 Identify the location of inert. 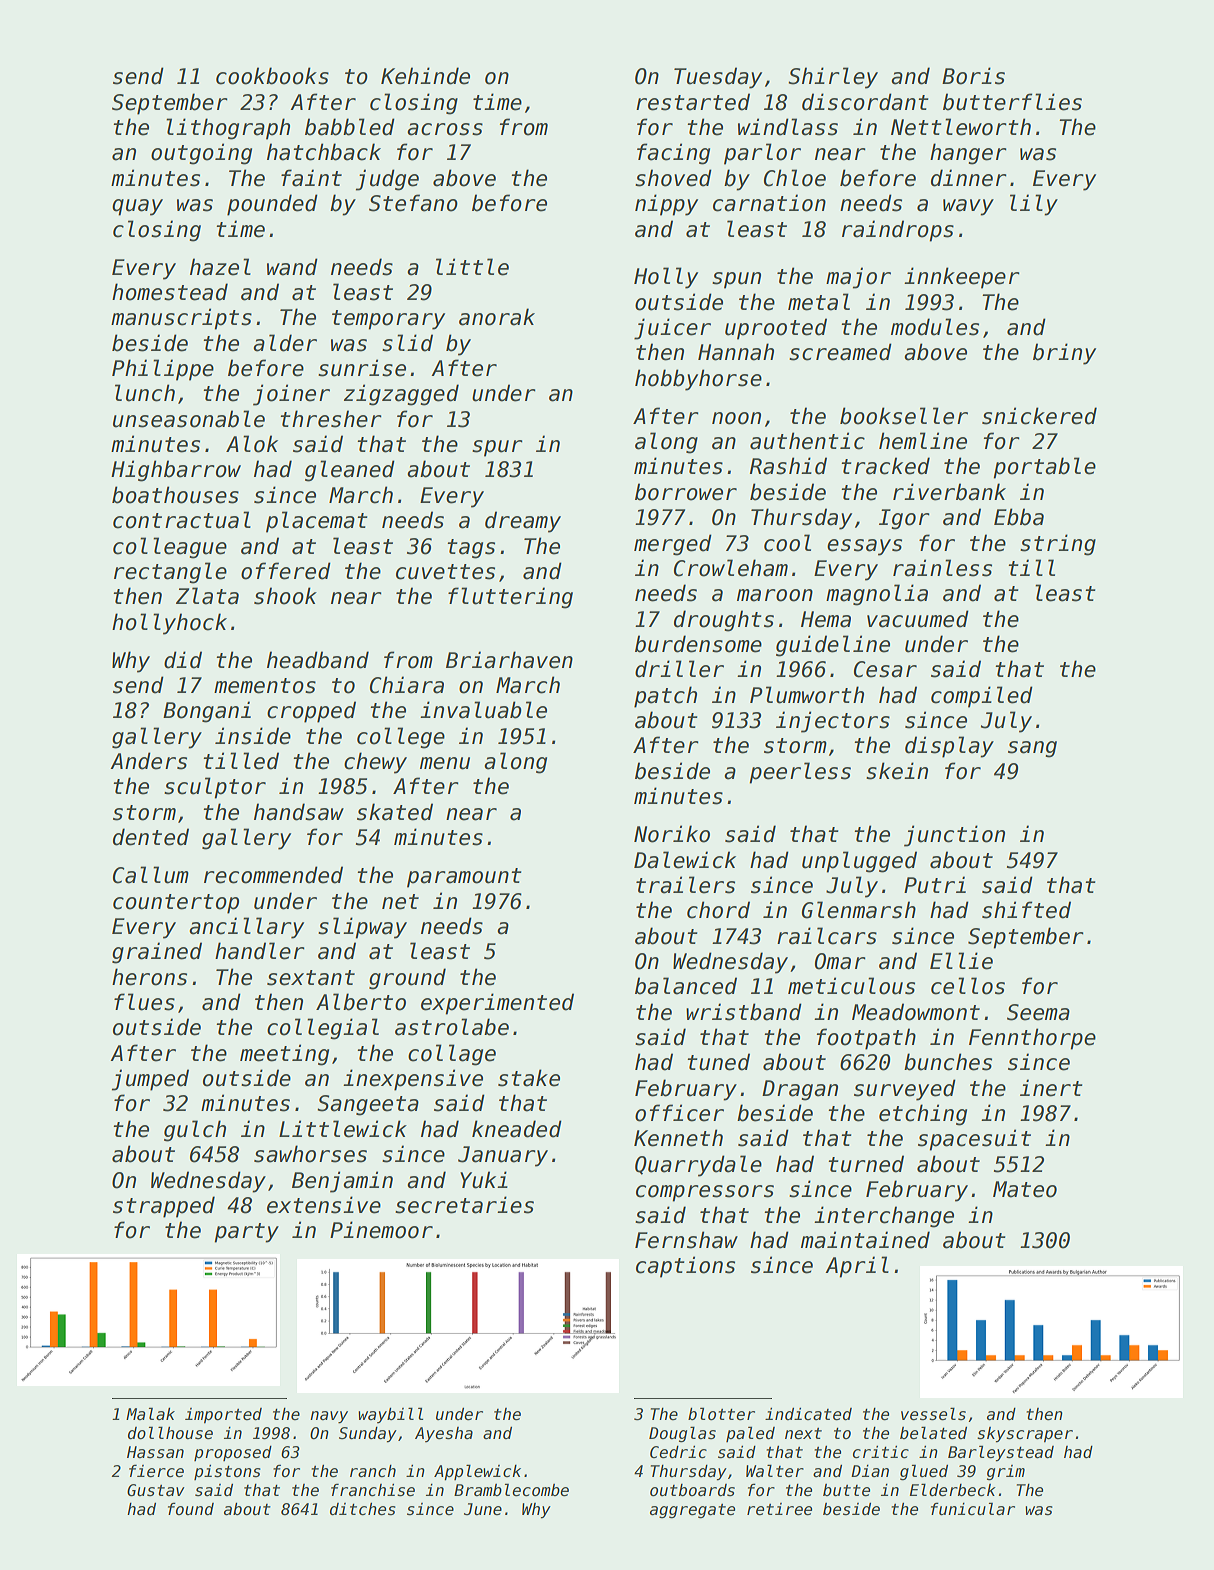
(1051, 1088).
